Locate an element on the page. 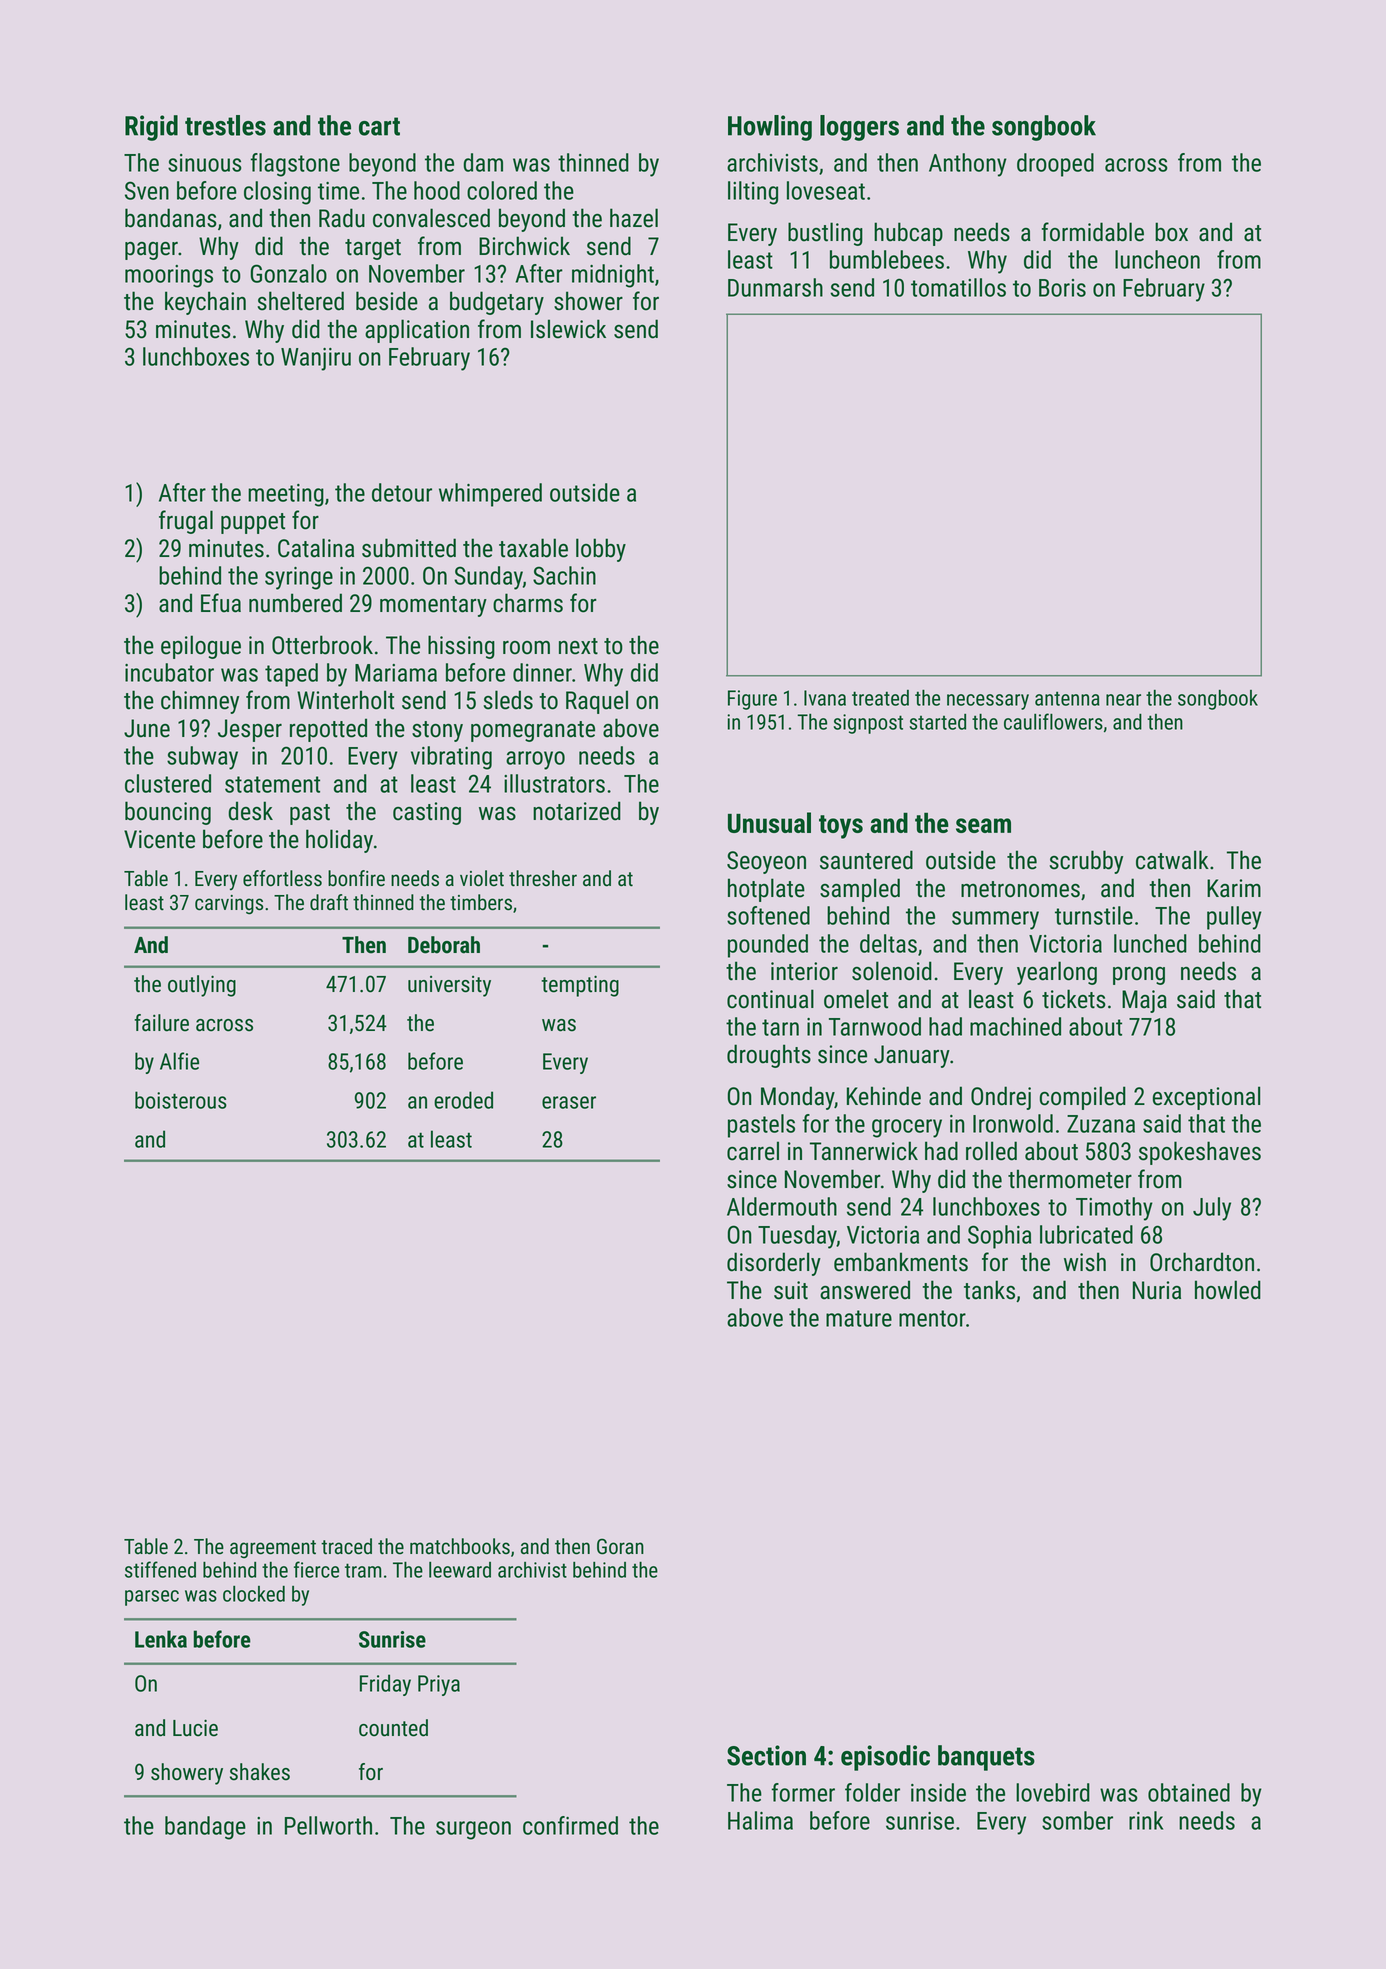 The width and height of the document is (1386, 1969). counted is located at coordinates (393, 1728).
